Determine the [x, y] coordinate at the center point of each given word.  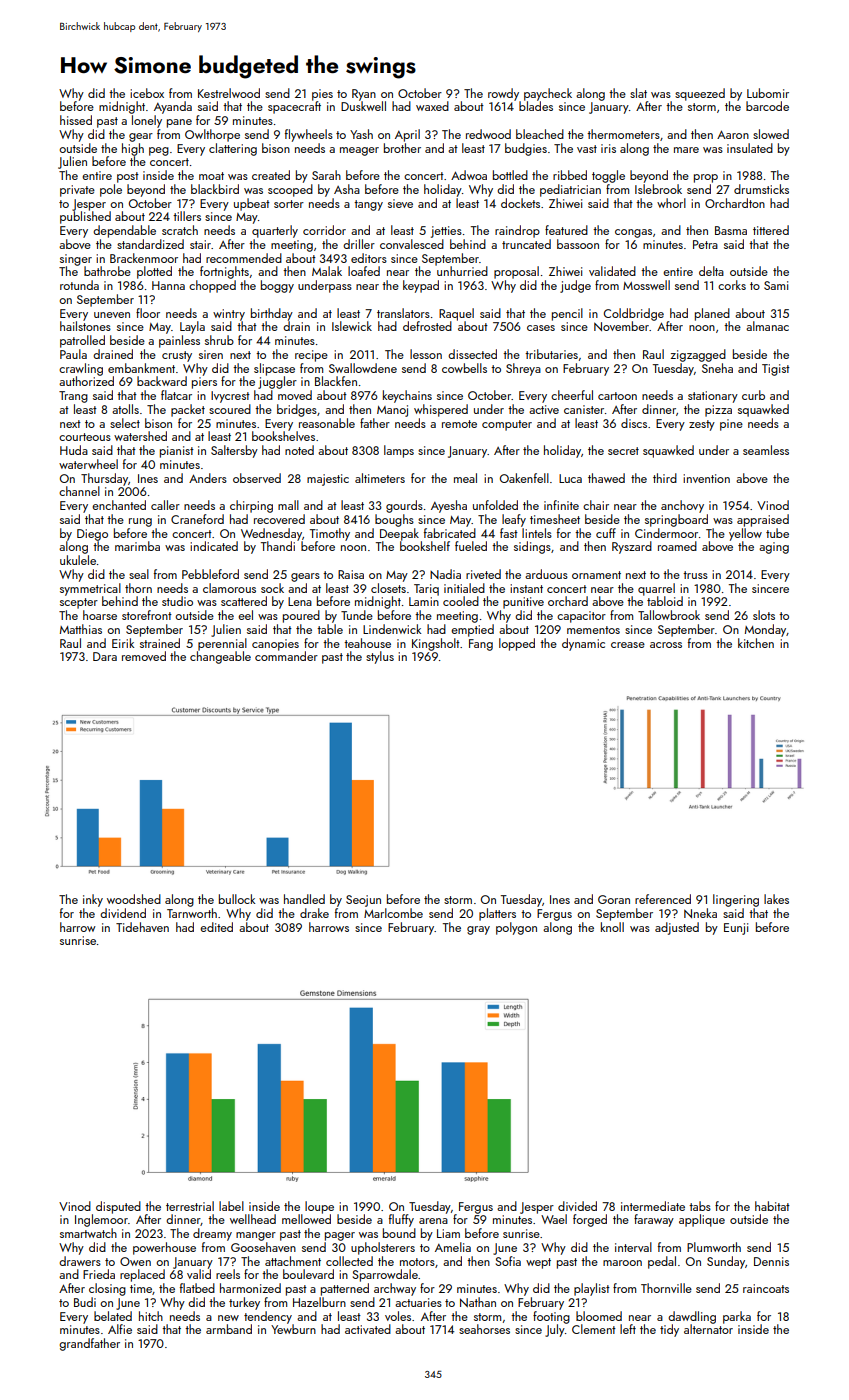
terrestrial [190, 1206]
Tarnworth [192, 913]
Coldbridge [634, 314]
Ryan [364, 95]
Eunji [736, 929]
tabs [700, 1206]
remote [459, 424]
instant [526, 588]
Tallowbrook [669, 615]
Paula [73, 354]
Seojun [363, 901]
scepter [79, 603]
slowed [771, 134]
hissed [76, 120]
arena [433, 1221]
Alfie [120, 1329]
